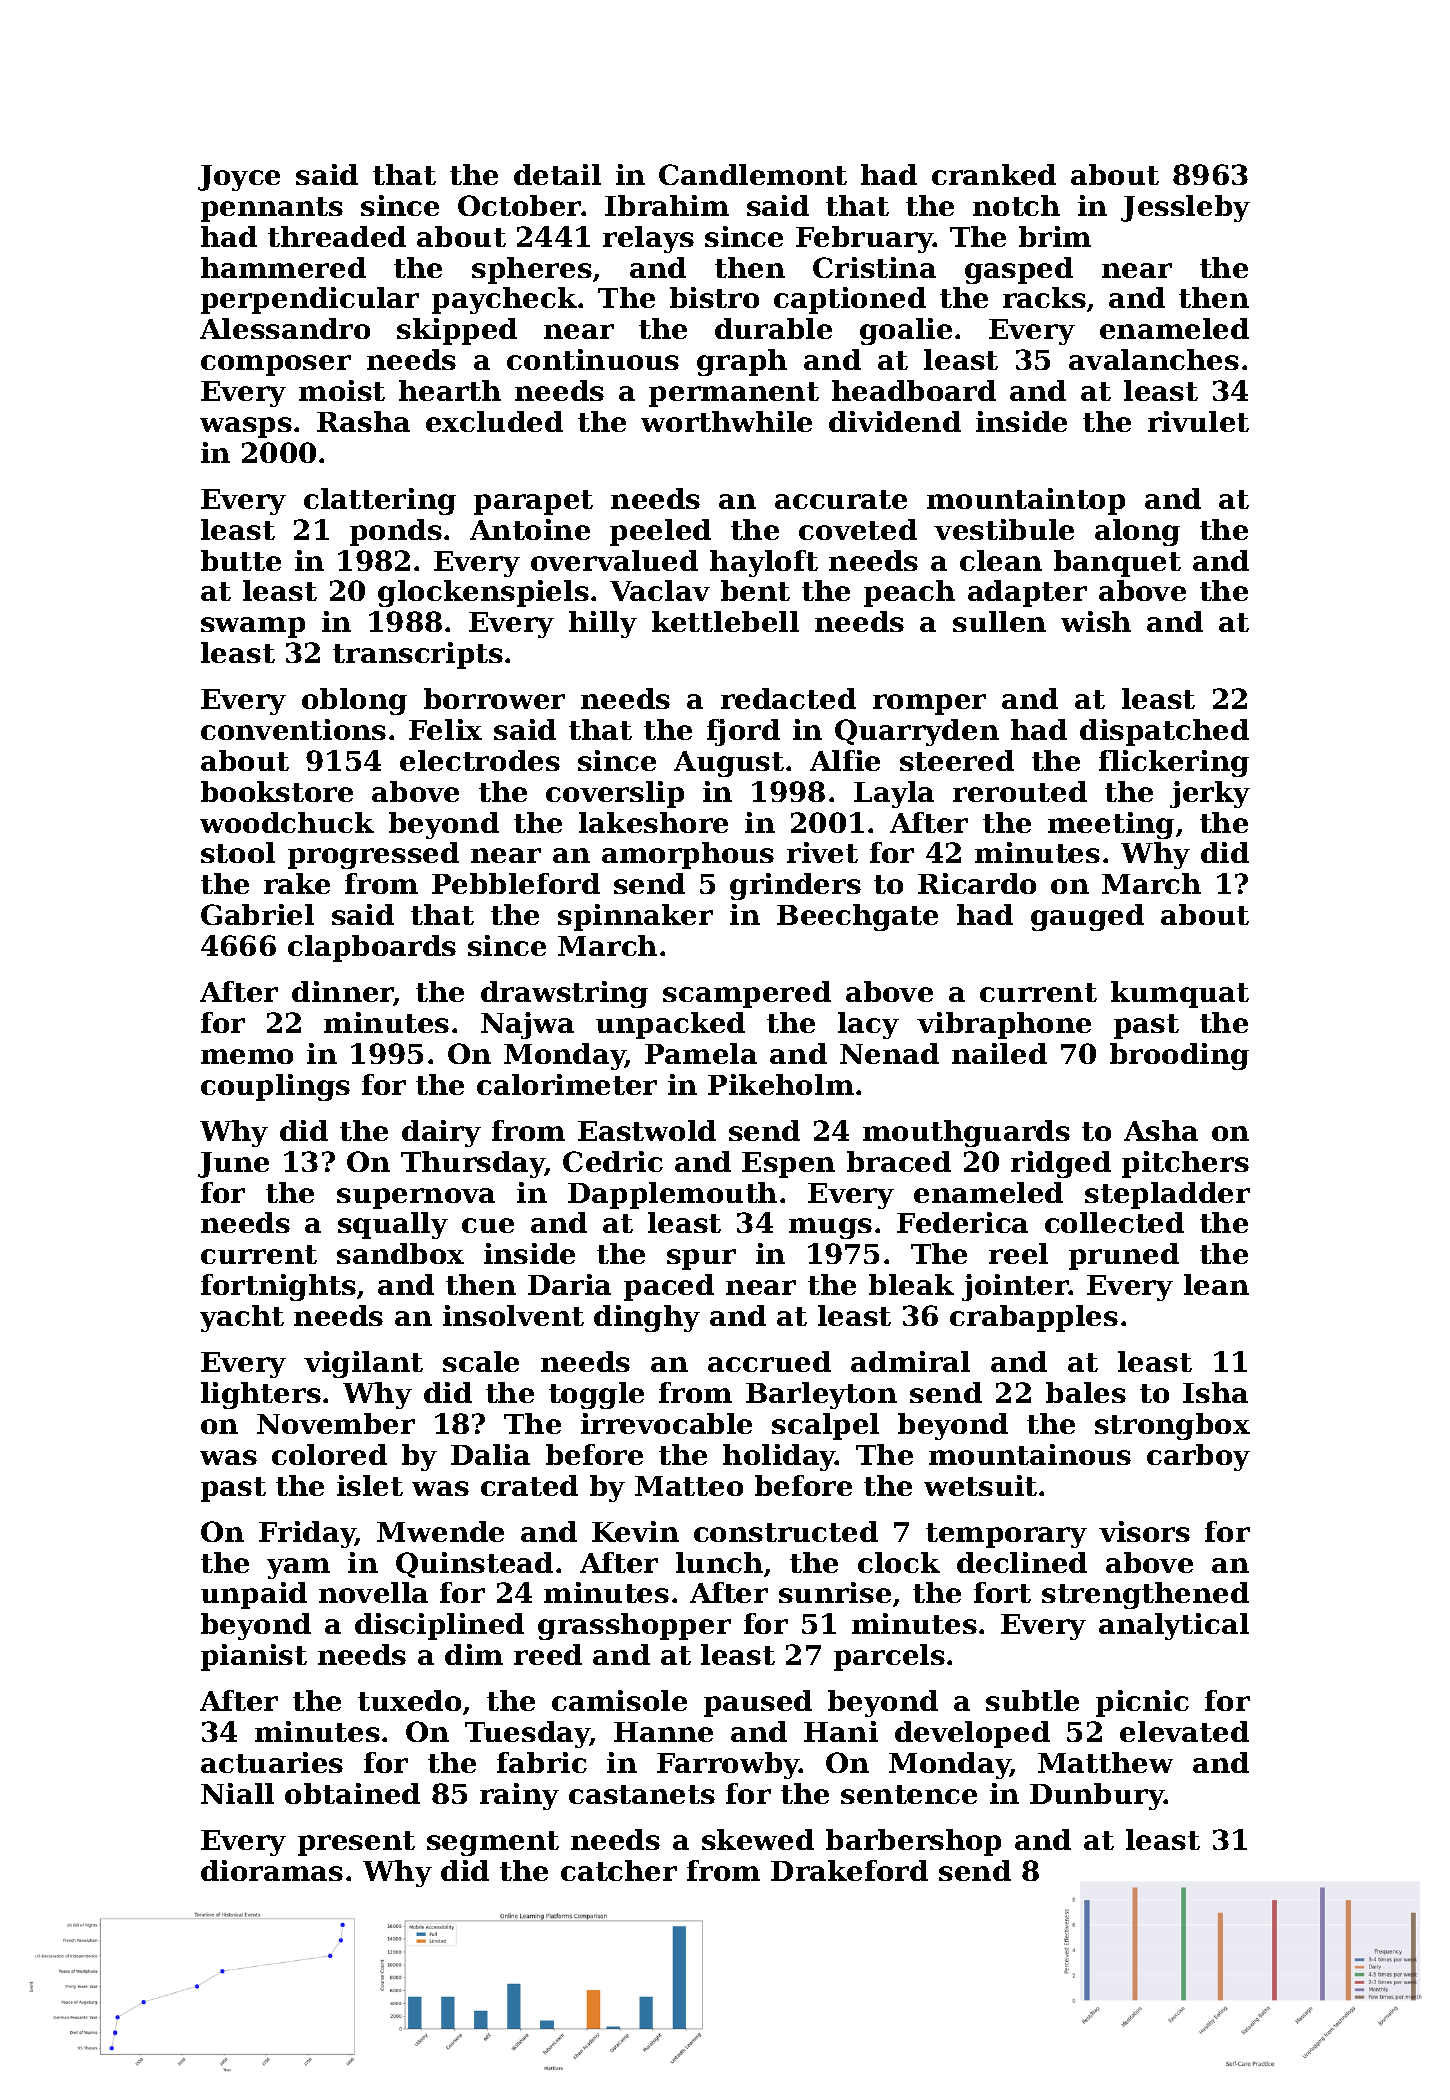 The image size is (1450, 2100). What do you see at coordinates (363, 1364) in the screenshot?
I see `vigilant` at bounding box center [363, 1364].
